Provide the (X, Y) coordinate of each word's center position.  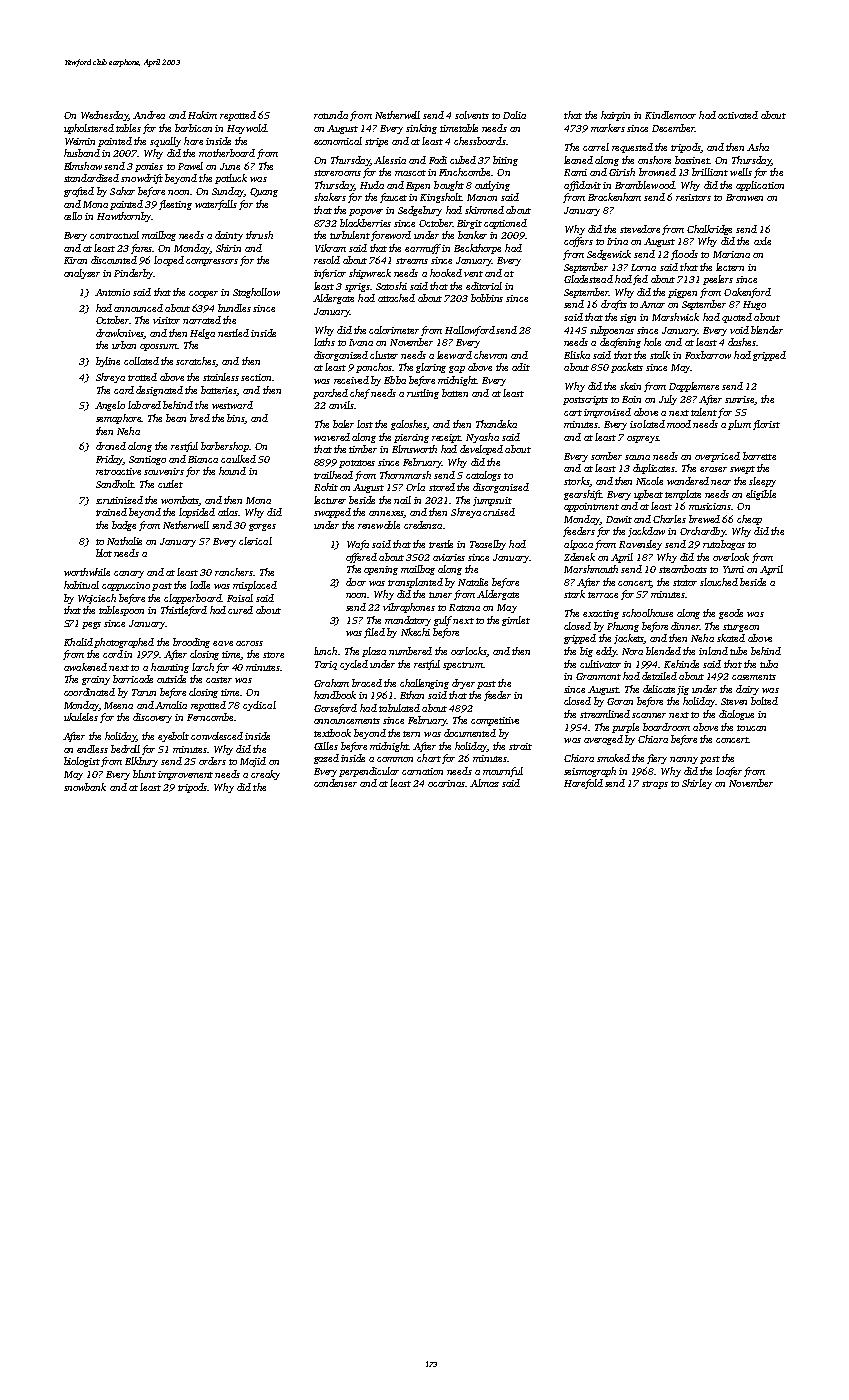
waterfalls (216, 205)
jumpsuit (492, 501)
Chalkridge (709, 230)
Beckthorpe (477, 249)
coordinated (89, 692)
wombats (180, 501)
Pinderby (133, 274)
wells (741, 172)
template (683, 495)
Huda (372, 185)
